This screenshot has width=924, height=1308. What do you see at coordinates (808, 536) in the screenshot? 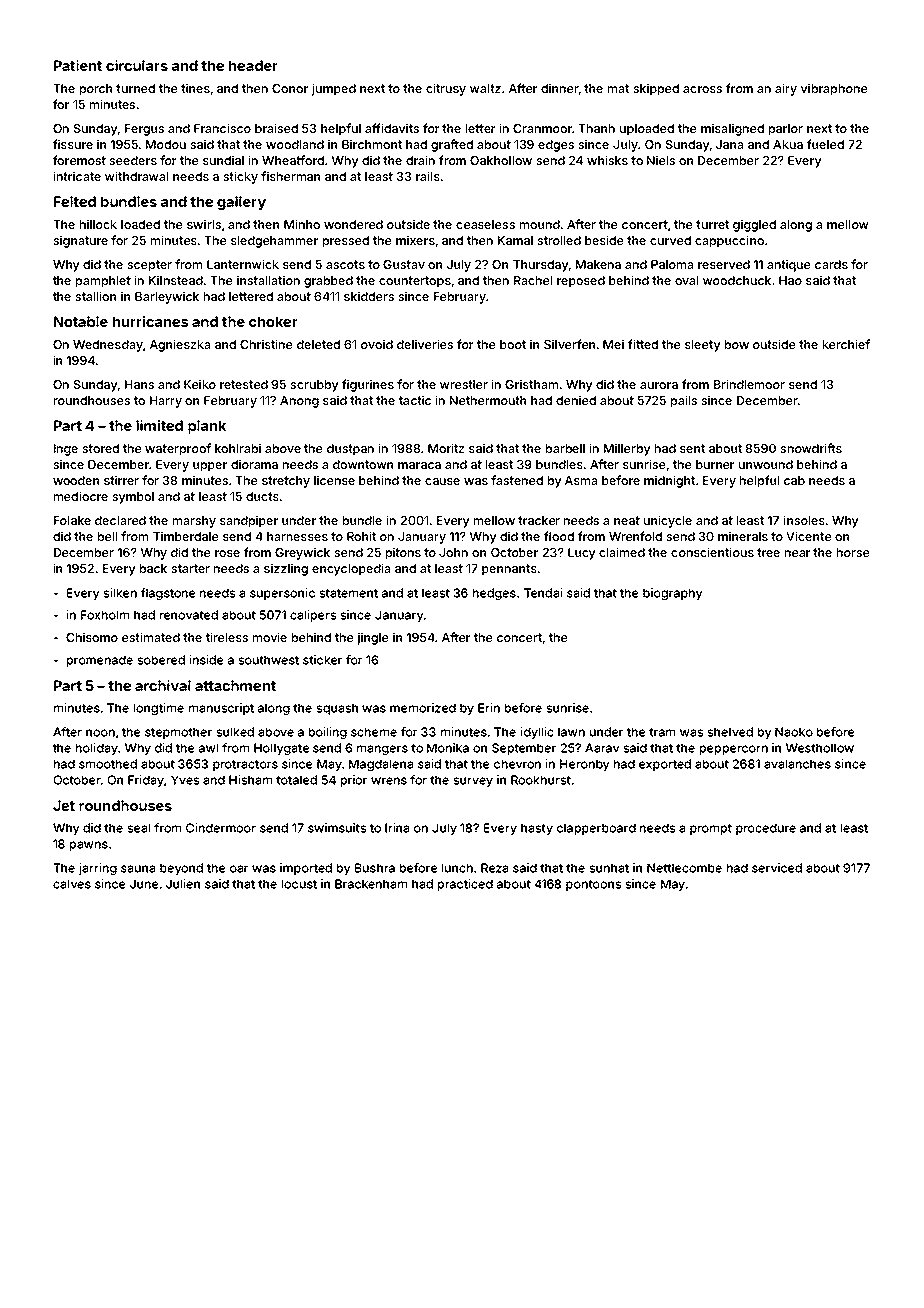
I see `Vicente` at bounding box center [808, 536].
